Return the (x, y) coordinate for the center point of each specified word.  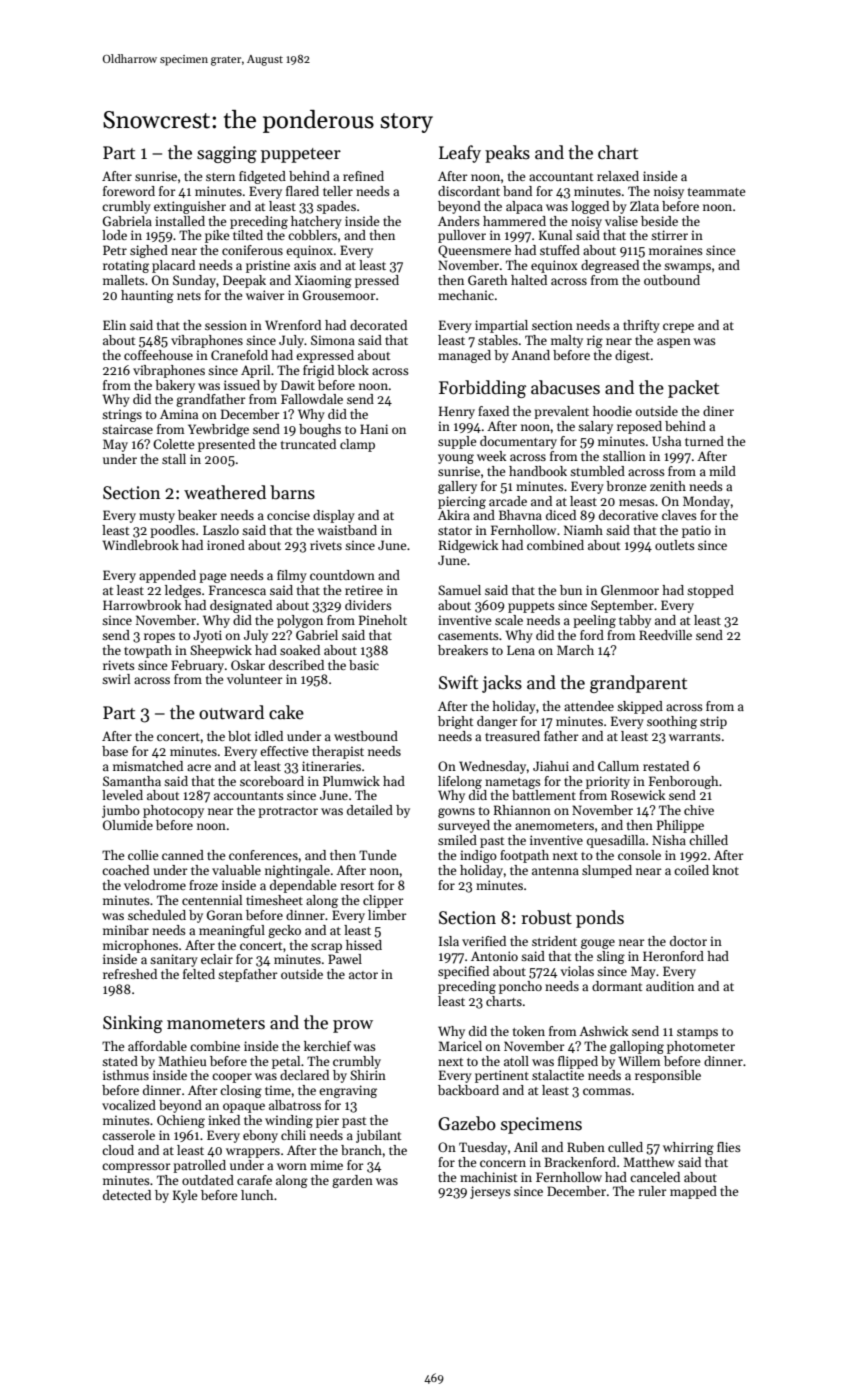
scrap (326, 948)
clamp (357, 445)
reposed (639, 427)
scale (509, 620)
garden (352, 1181)
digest (632, 356)
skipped (640, 707)
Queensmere (474, 251)
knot (725, 870)
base (115, 751)
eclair (217, 959)
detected (127, 1195)
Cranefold (239, 355)
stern (220, 177)
